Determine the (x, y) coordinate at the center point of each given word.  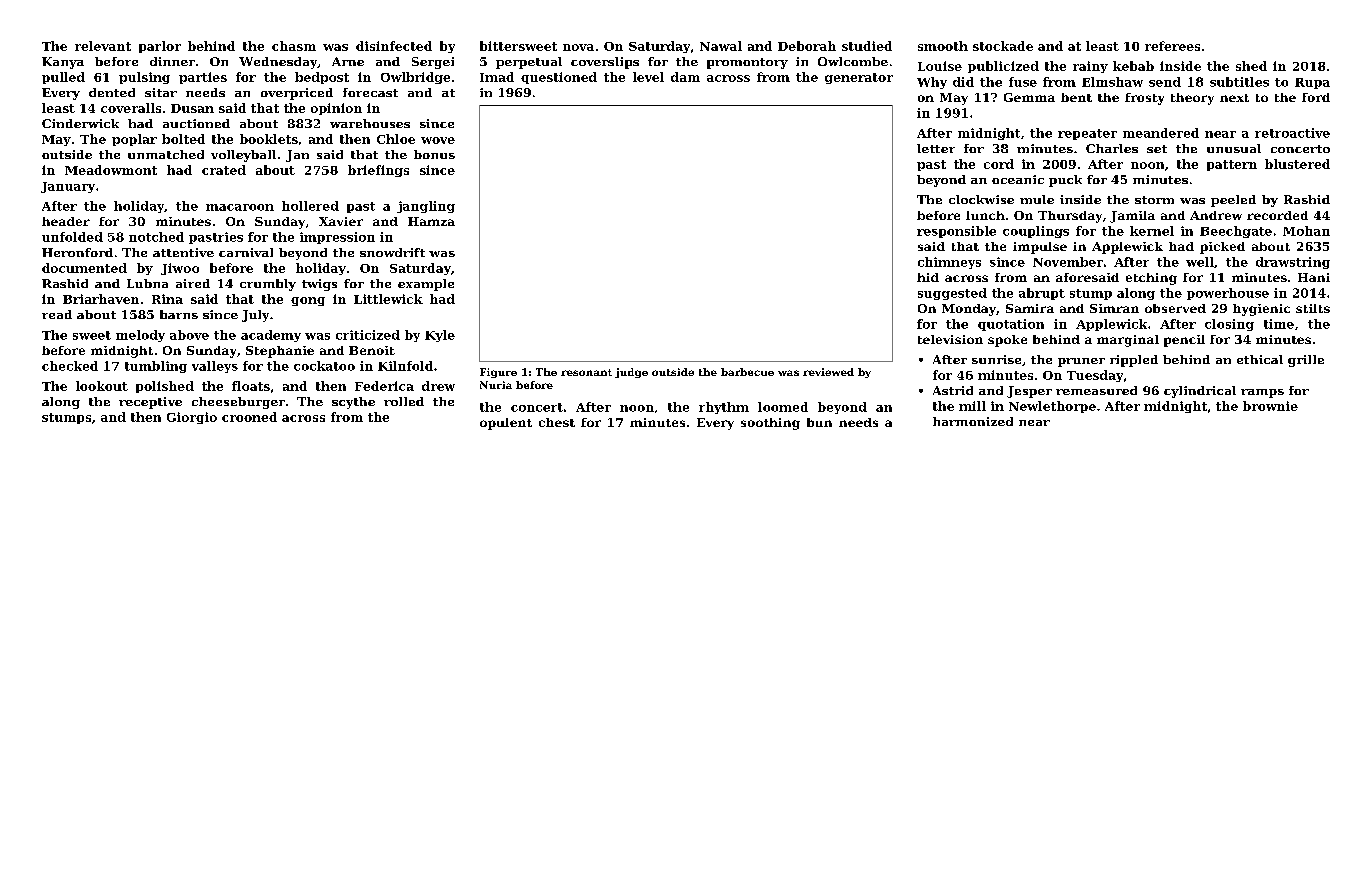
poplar (134, 140)
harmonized (973, 421)
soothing (770, 424)
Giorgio (192, 418)
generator (859, 78)
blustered (1297, 164)
